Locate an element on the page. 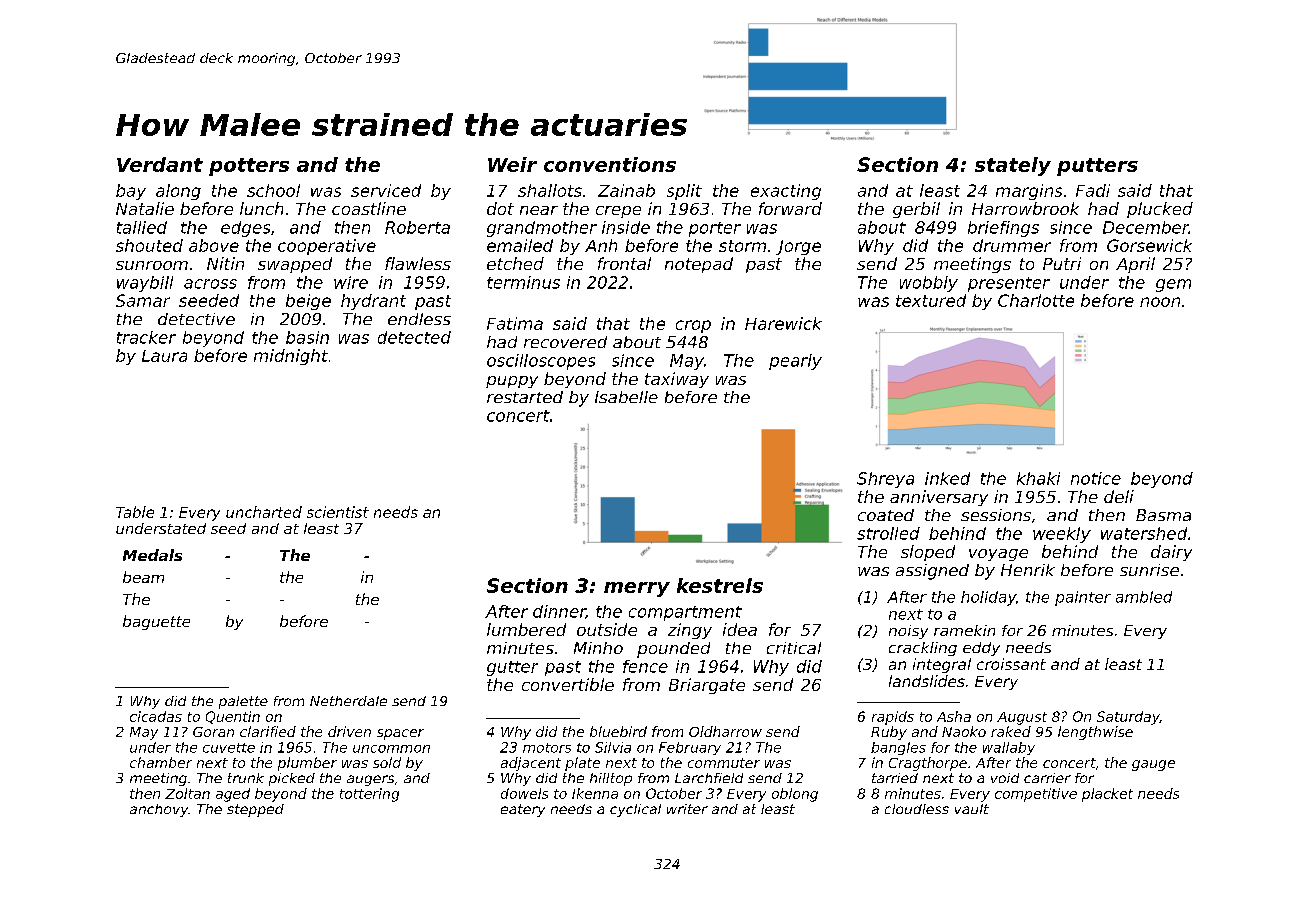  inked is located at coordinates (947, 478).
